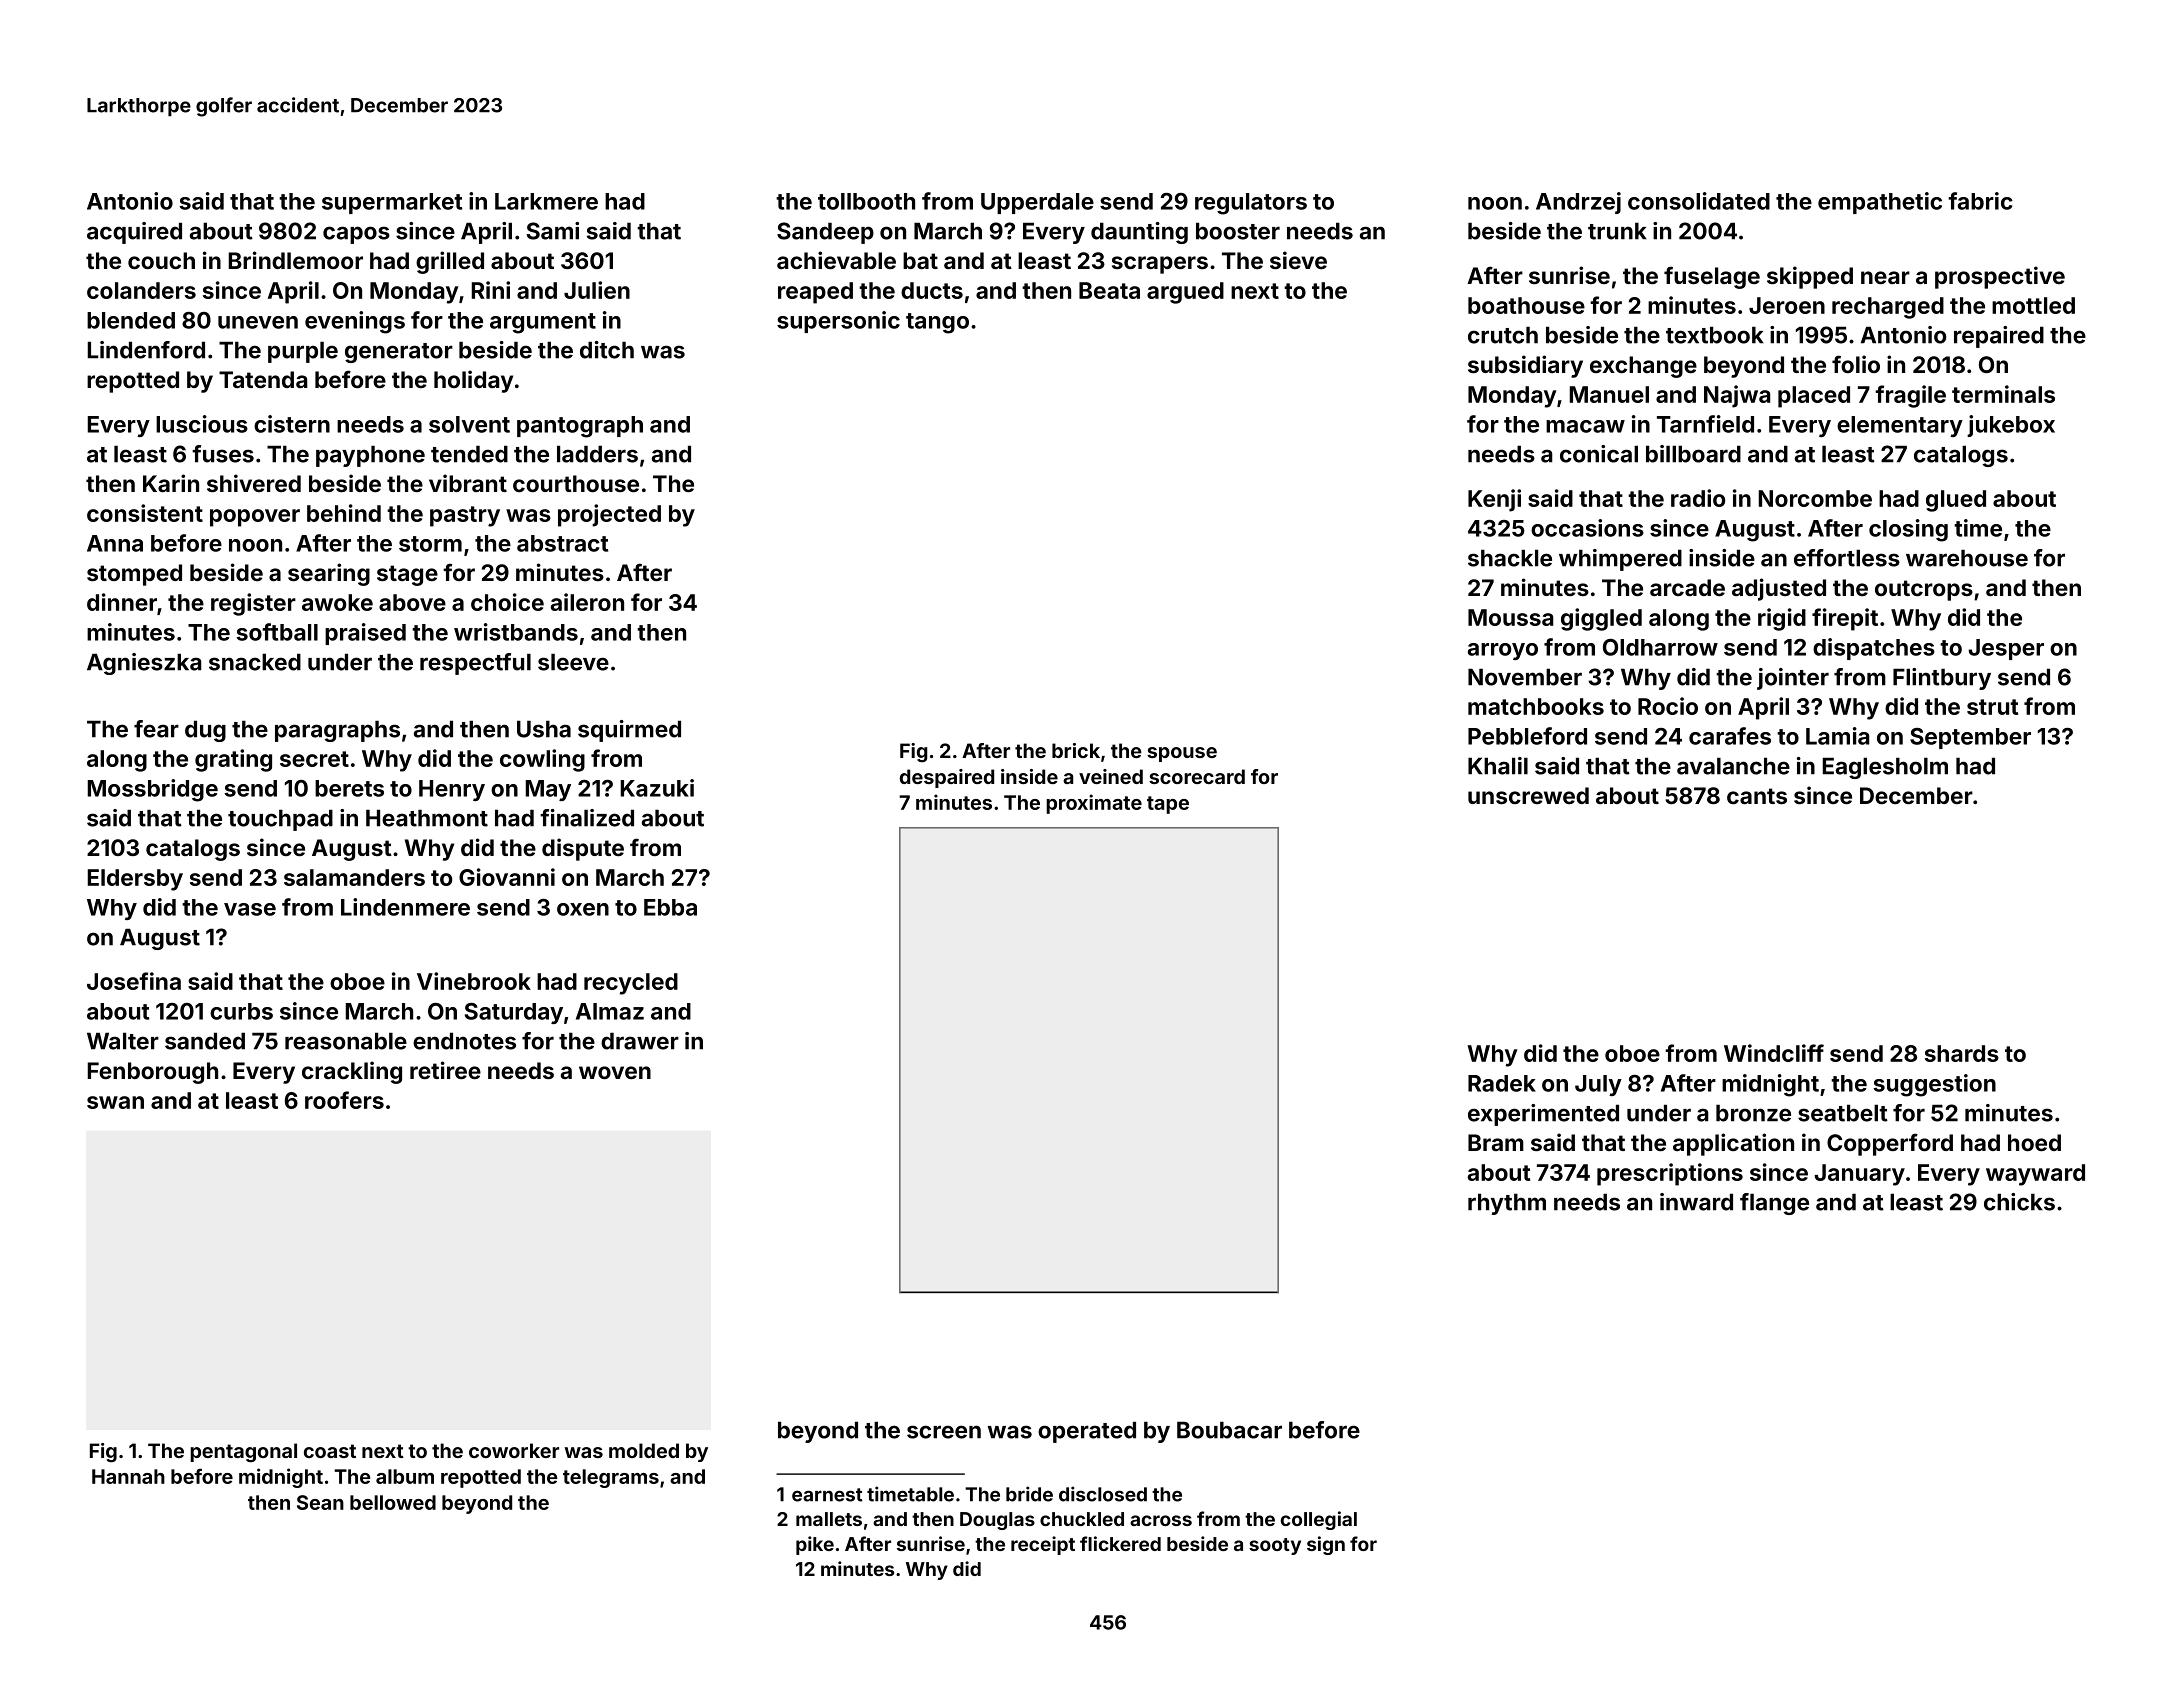 The image size is (2178, 1683). I want to click on Vinebrook, so click(474, 981).
